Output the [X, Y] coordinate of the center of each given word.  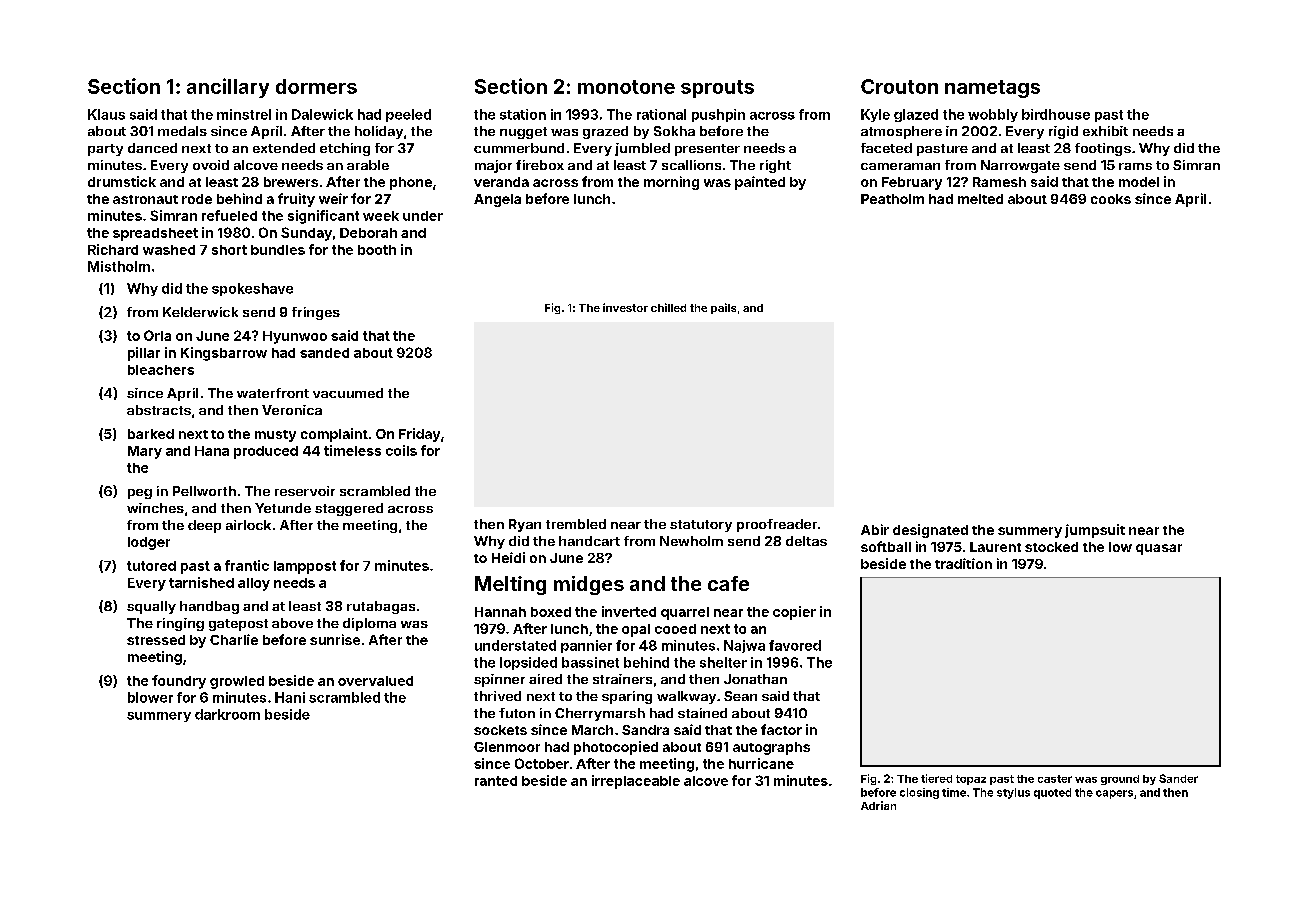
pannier [586, 646]
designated [930, 531]
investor [625, 307]
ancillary [228, 88]
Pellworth [204, 491]
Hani [290, 697]
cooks [1111, 199]
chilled [668, 307]
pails [723, 308]
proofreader [777, 525]
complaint [334, 435]
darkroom [227, 714]
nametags [992, 89]
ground [1120, 780]
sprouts [717, 89]
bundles [278, 250]
